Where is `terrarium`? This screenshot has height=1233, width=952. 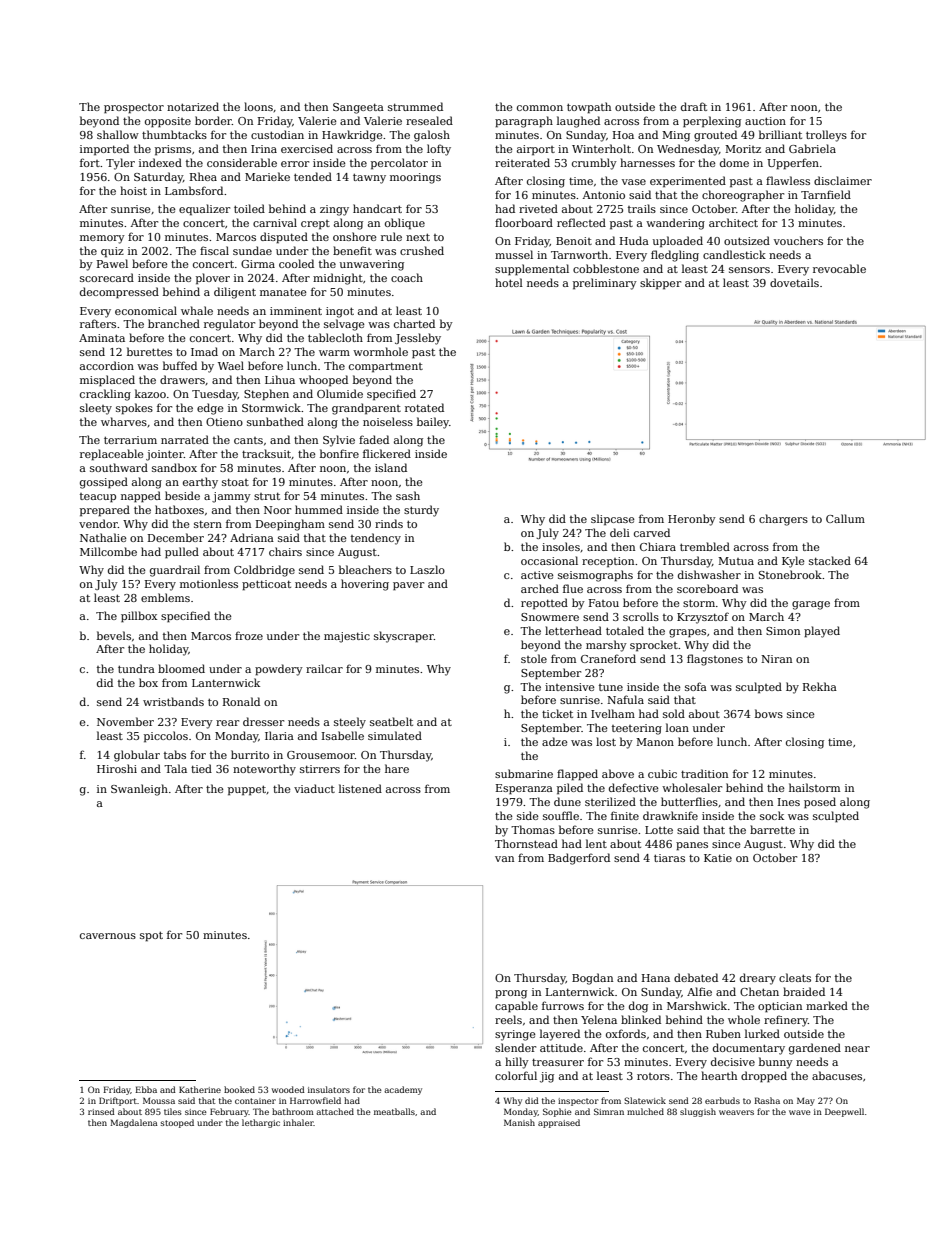 terrarium is located at coordinates (130, 440).
